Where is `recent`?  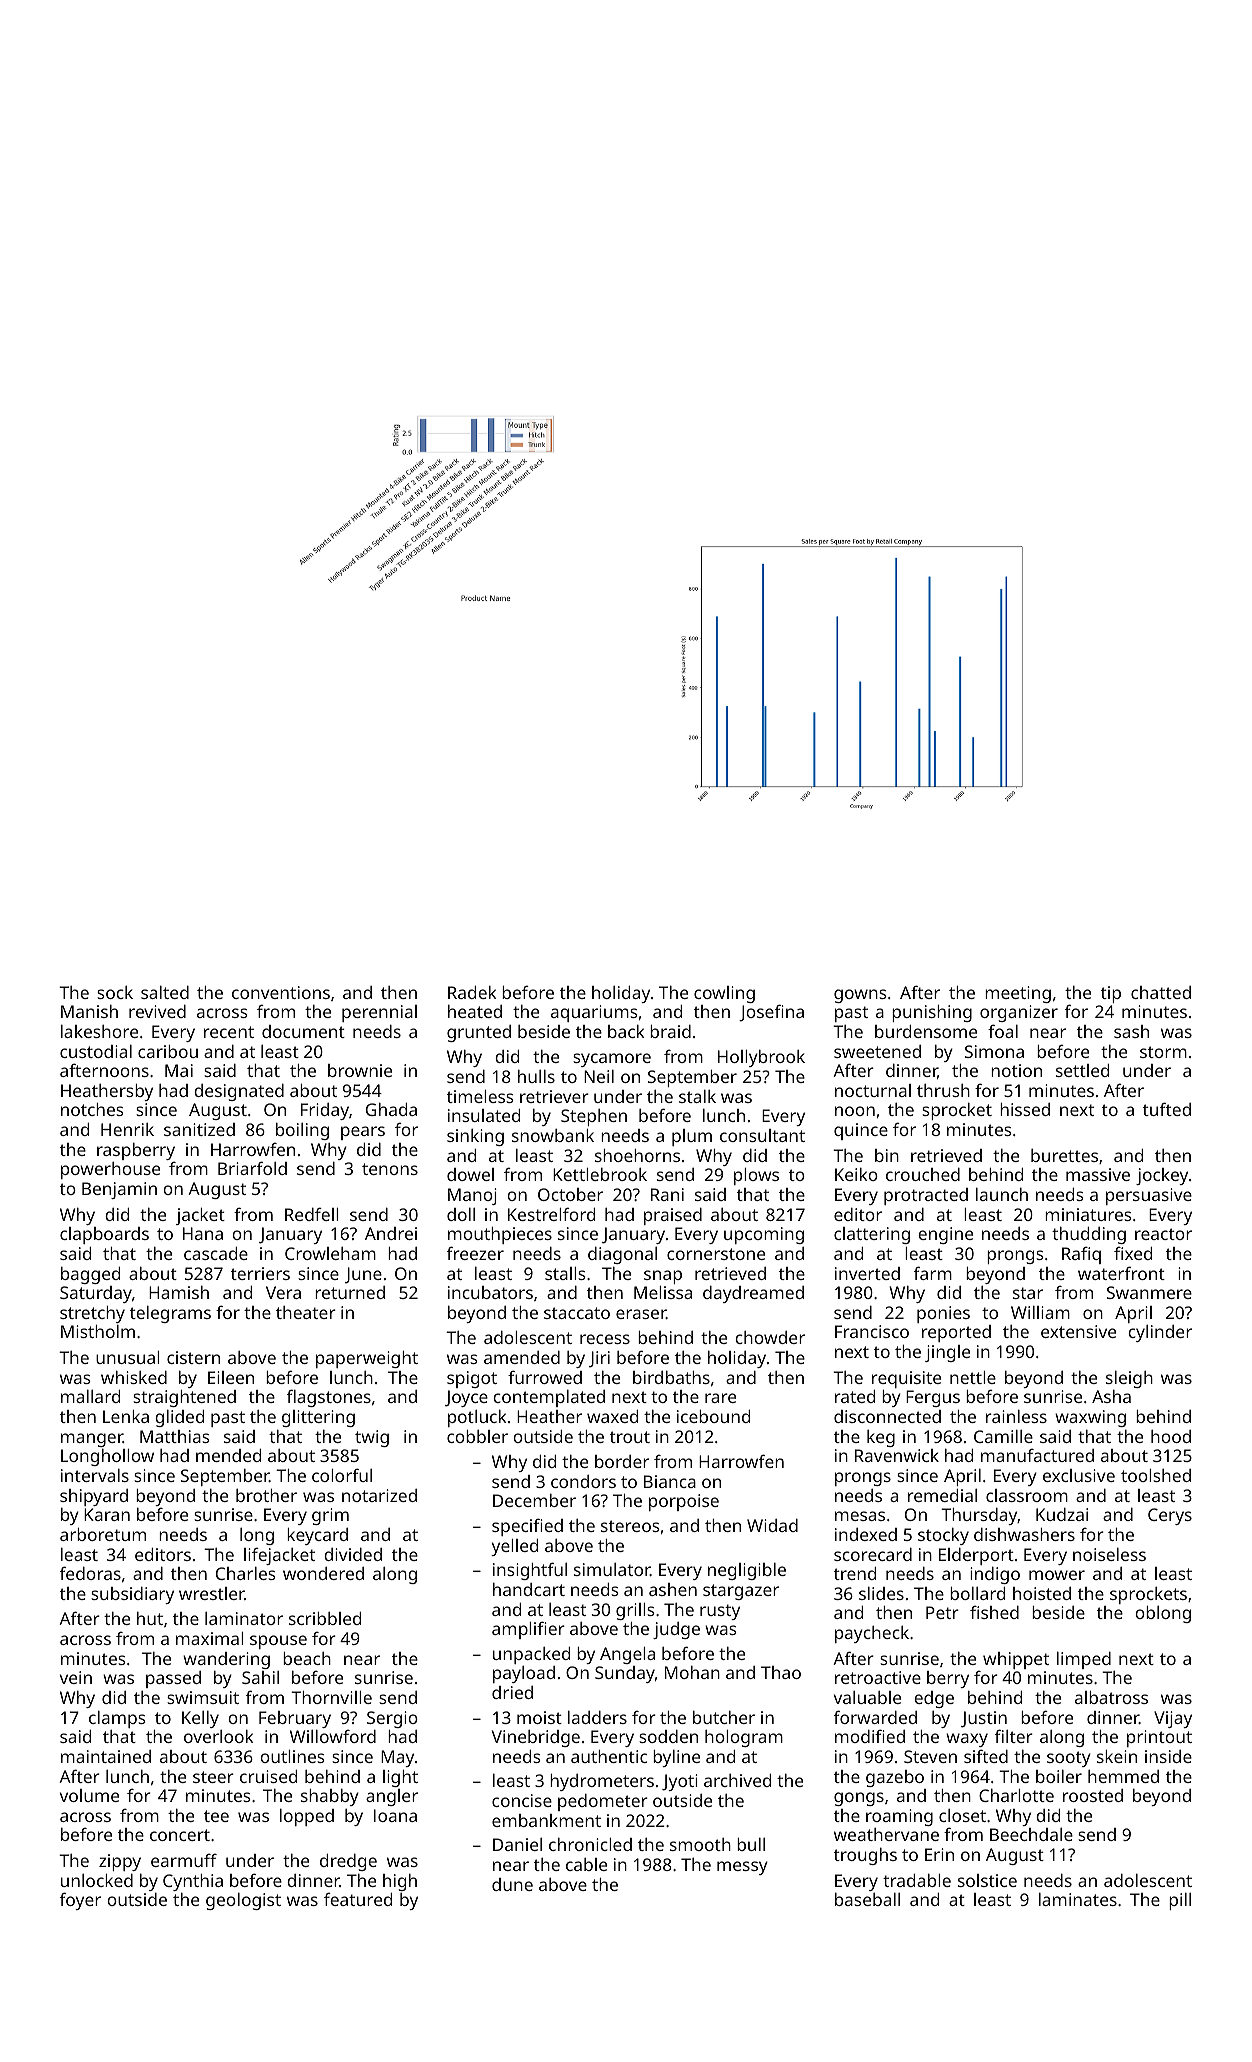
recent is located at coordinates (229, 1032).
